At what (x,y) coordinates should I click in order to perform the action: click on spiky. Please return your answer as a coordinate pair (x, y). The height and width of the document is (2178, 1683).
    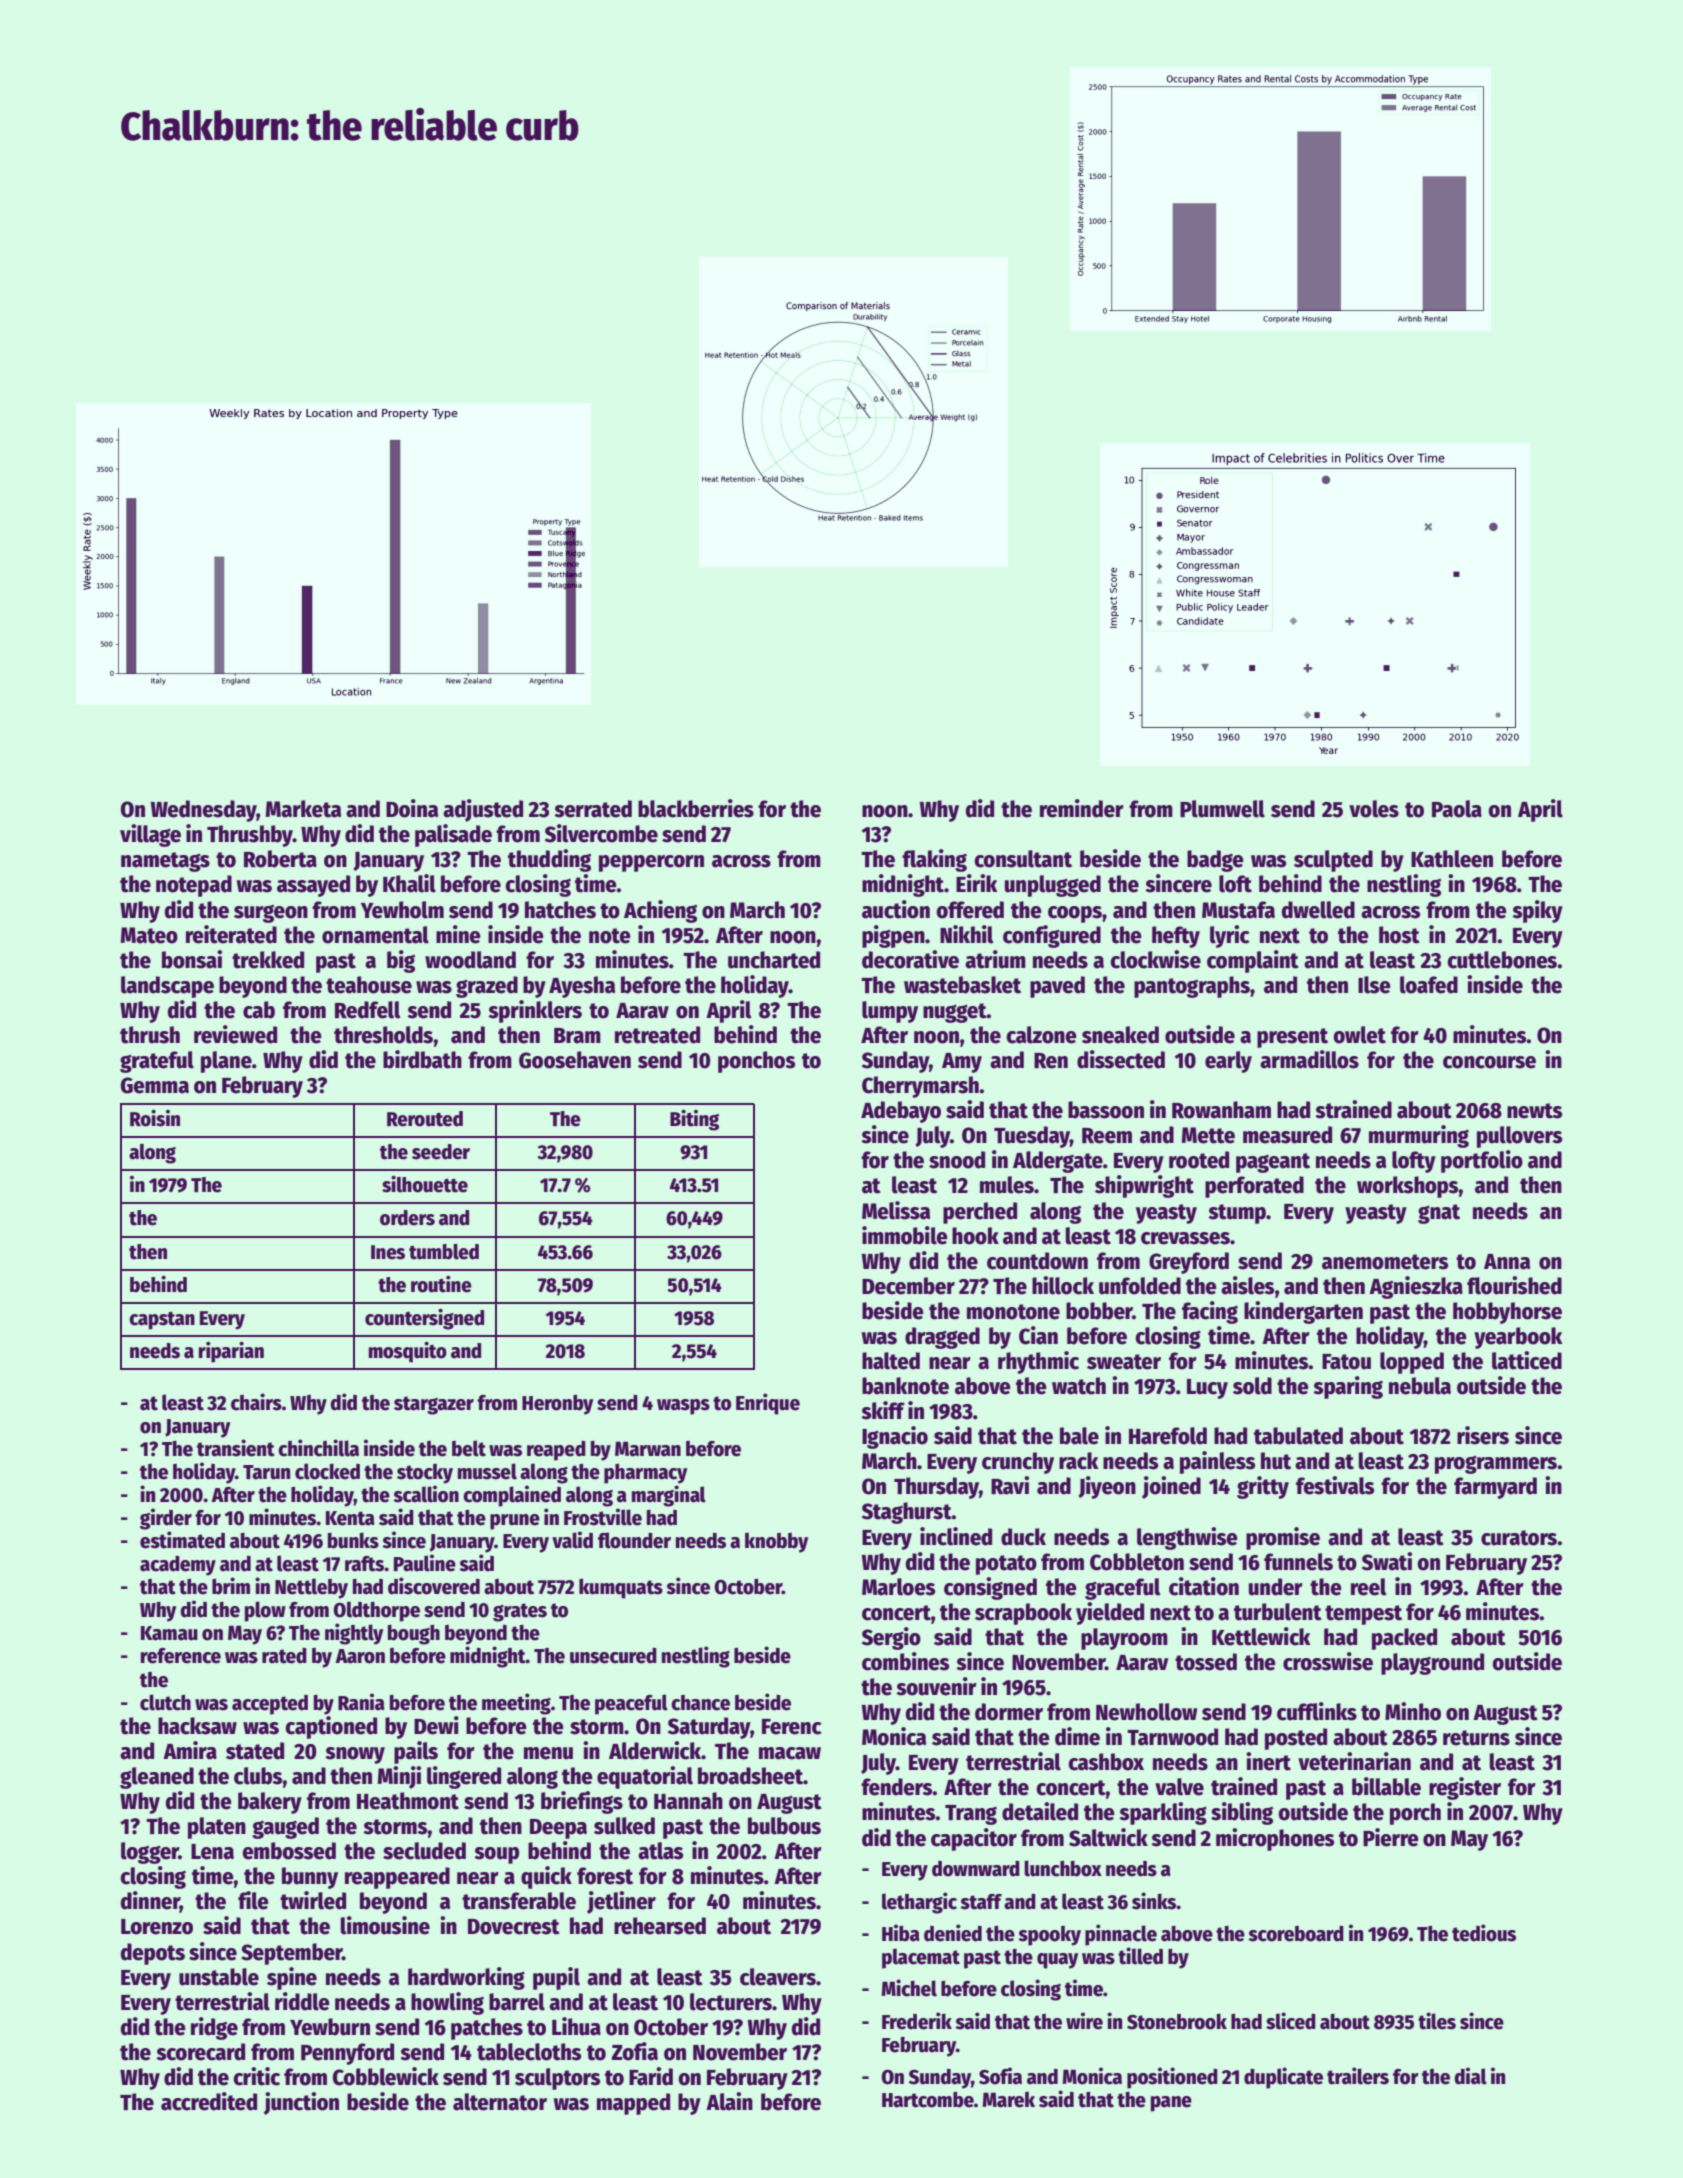
    Looking at the image, I should click on (1537, 911).
